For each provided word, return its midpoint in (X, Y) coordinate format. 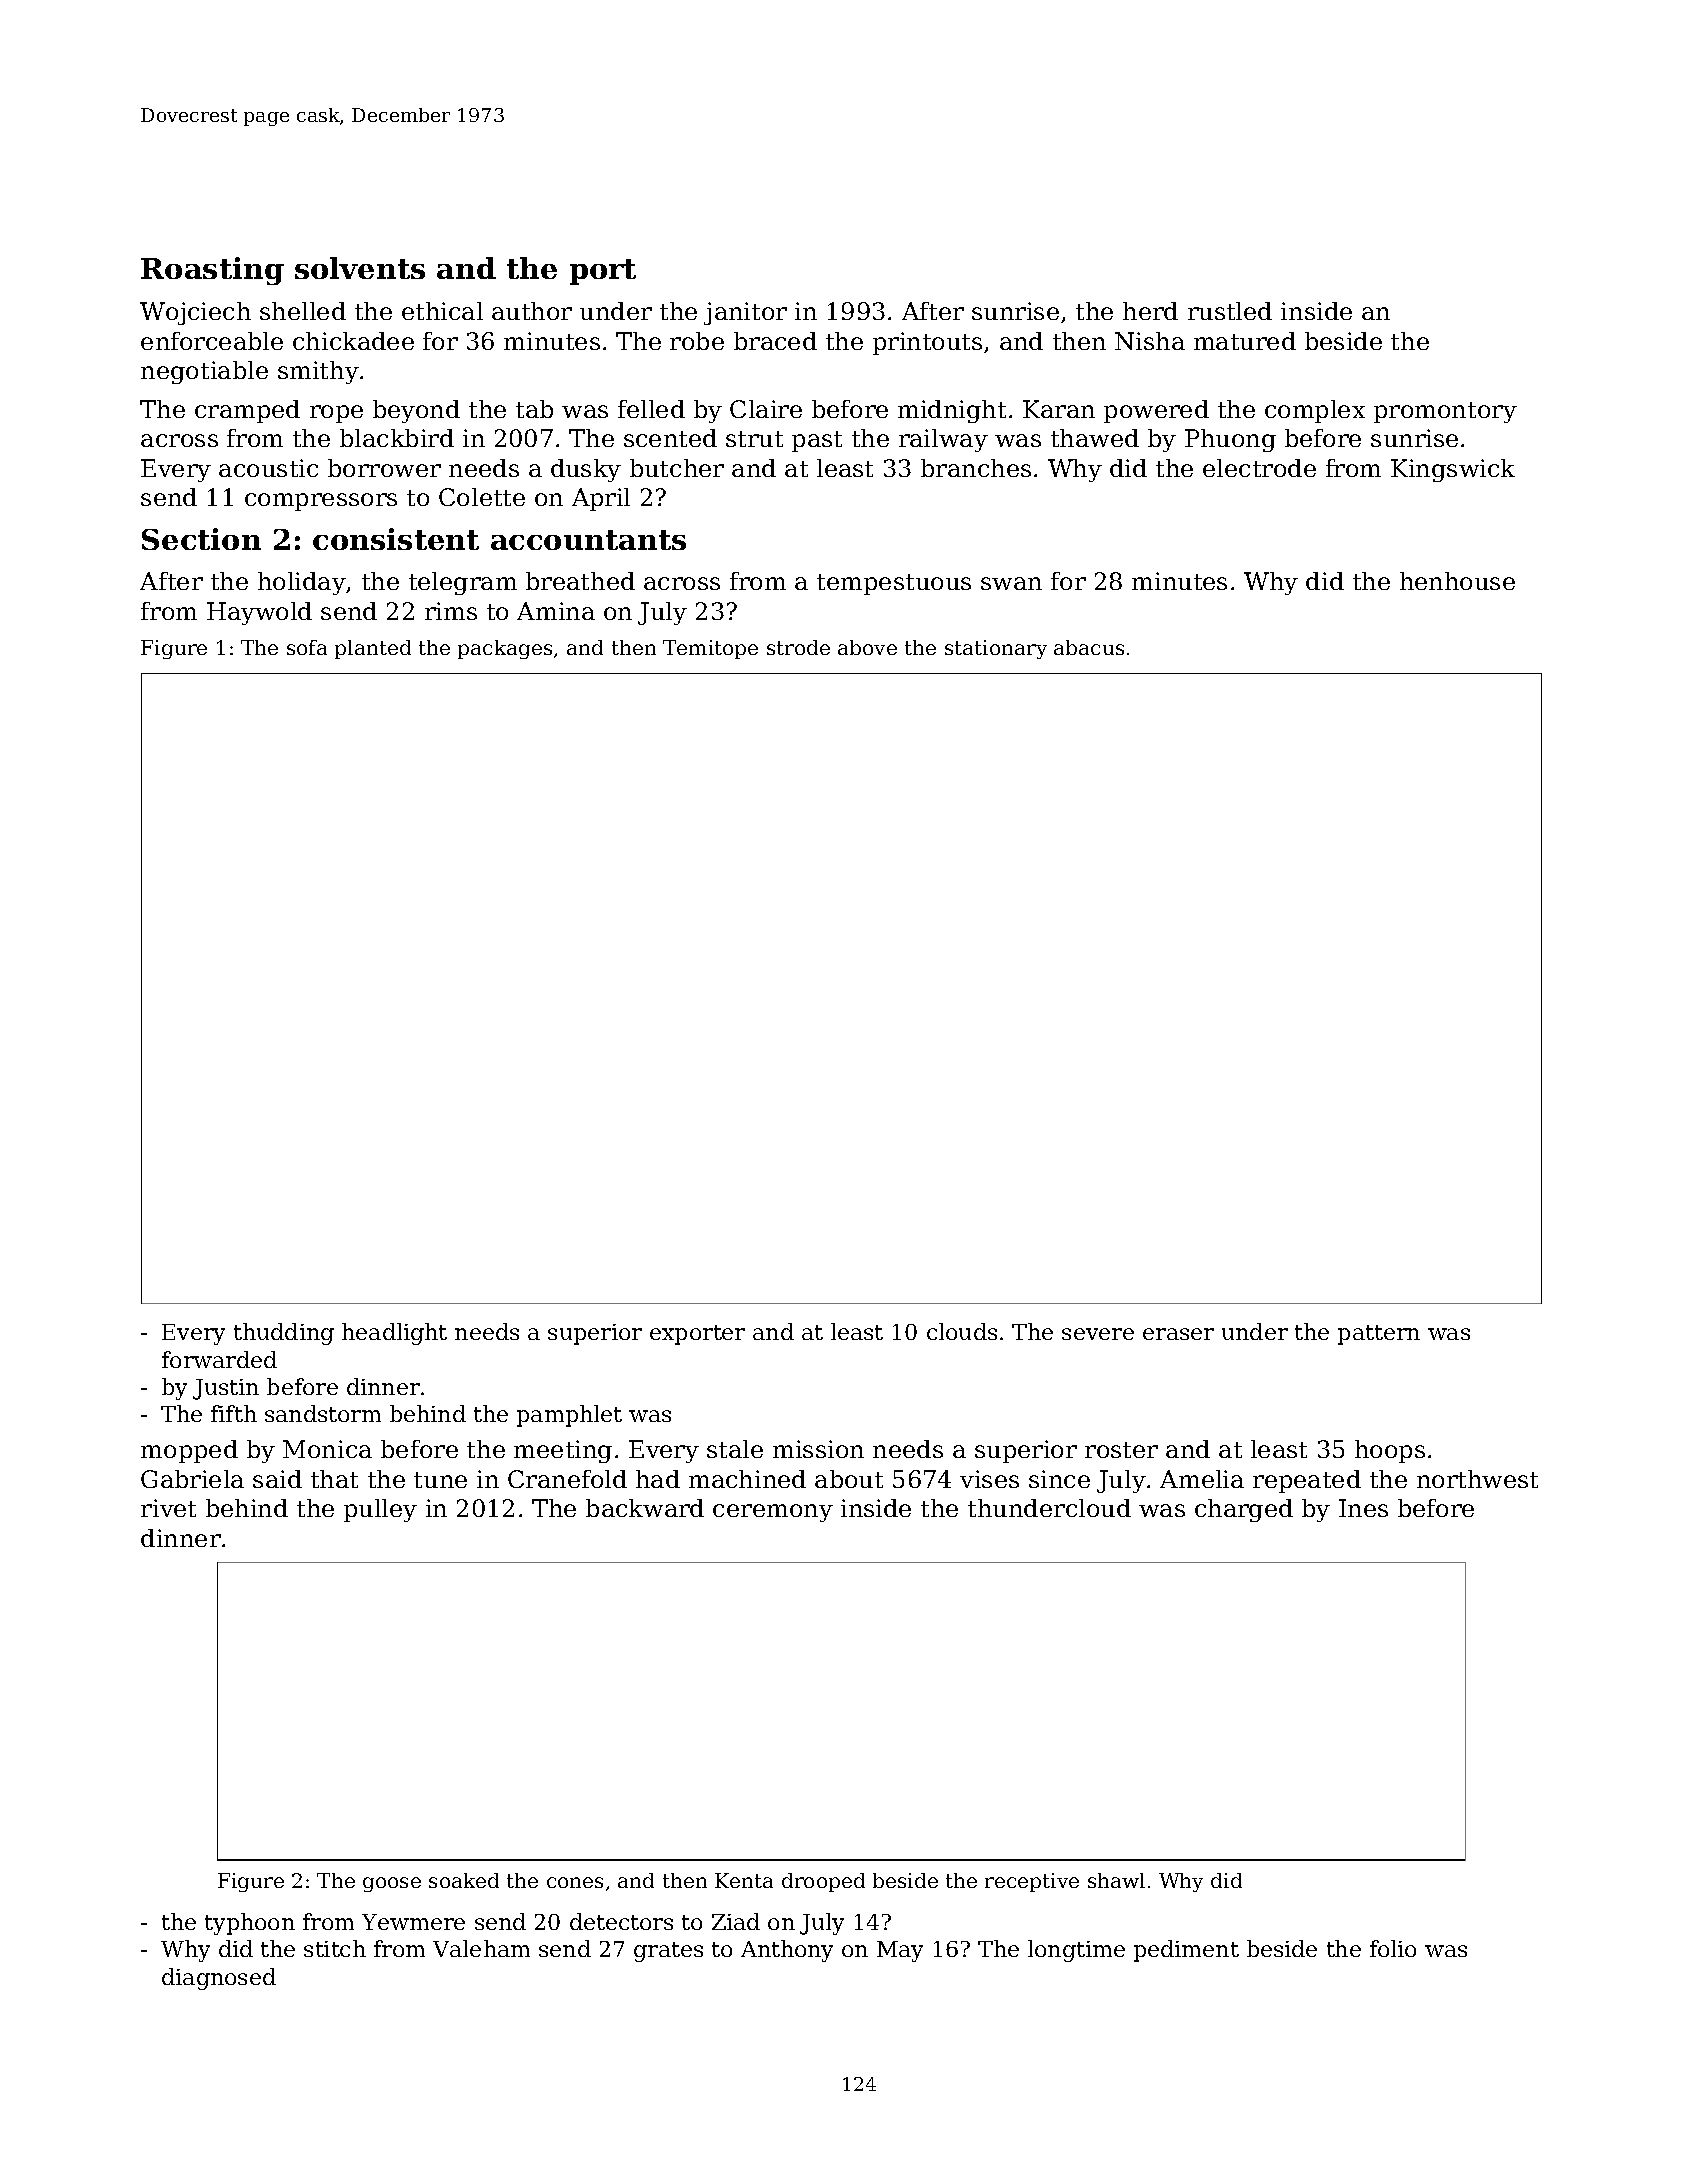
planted (373, 649)
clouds (962, 1331)
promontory (1445, 412)
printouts (927, 343)
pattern (1379, 1335)
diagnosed (219, 1979)
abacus (1089, 647)
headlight (394, 1334)
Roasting (212, 271)
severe (1098, 1334)
